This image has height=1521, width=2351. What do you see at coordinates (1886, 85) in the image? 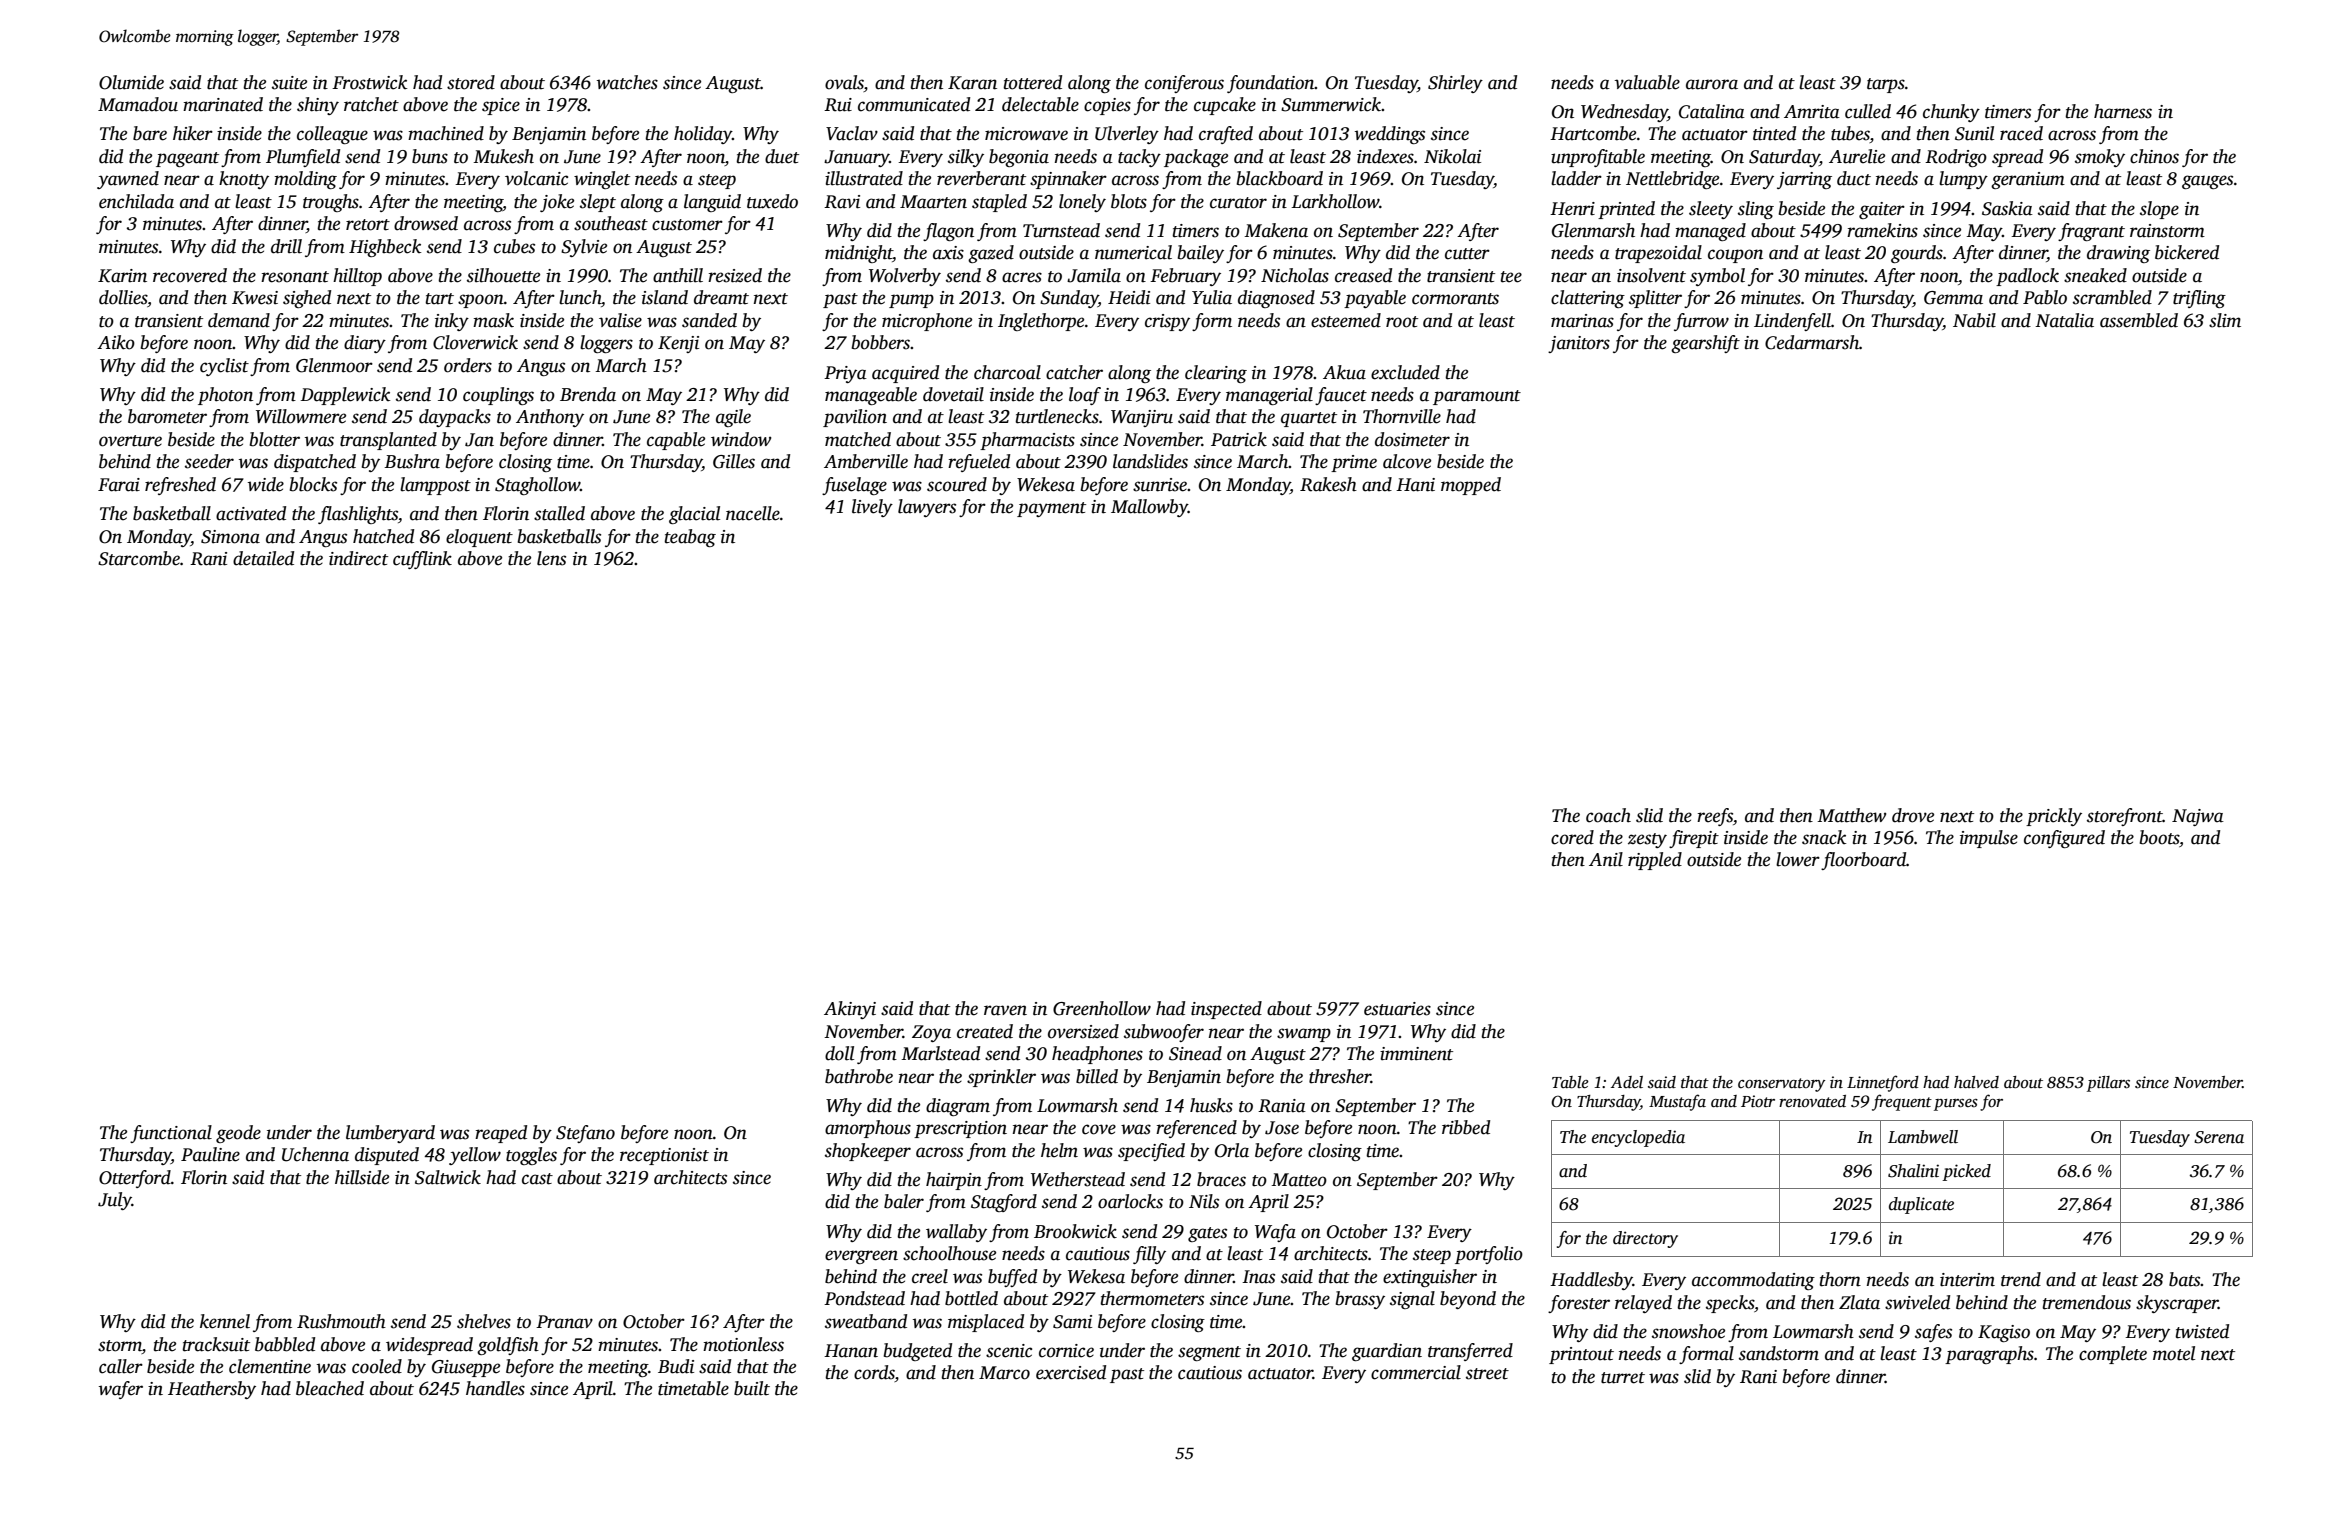
I see `tarps` at bounding box center [1886, 85].
